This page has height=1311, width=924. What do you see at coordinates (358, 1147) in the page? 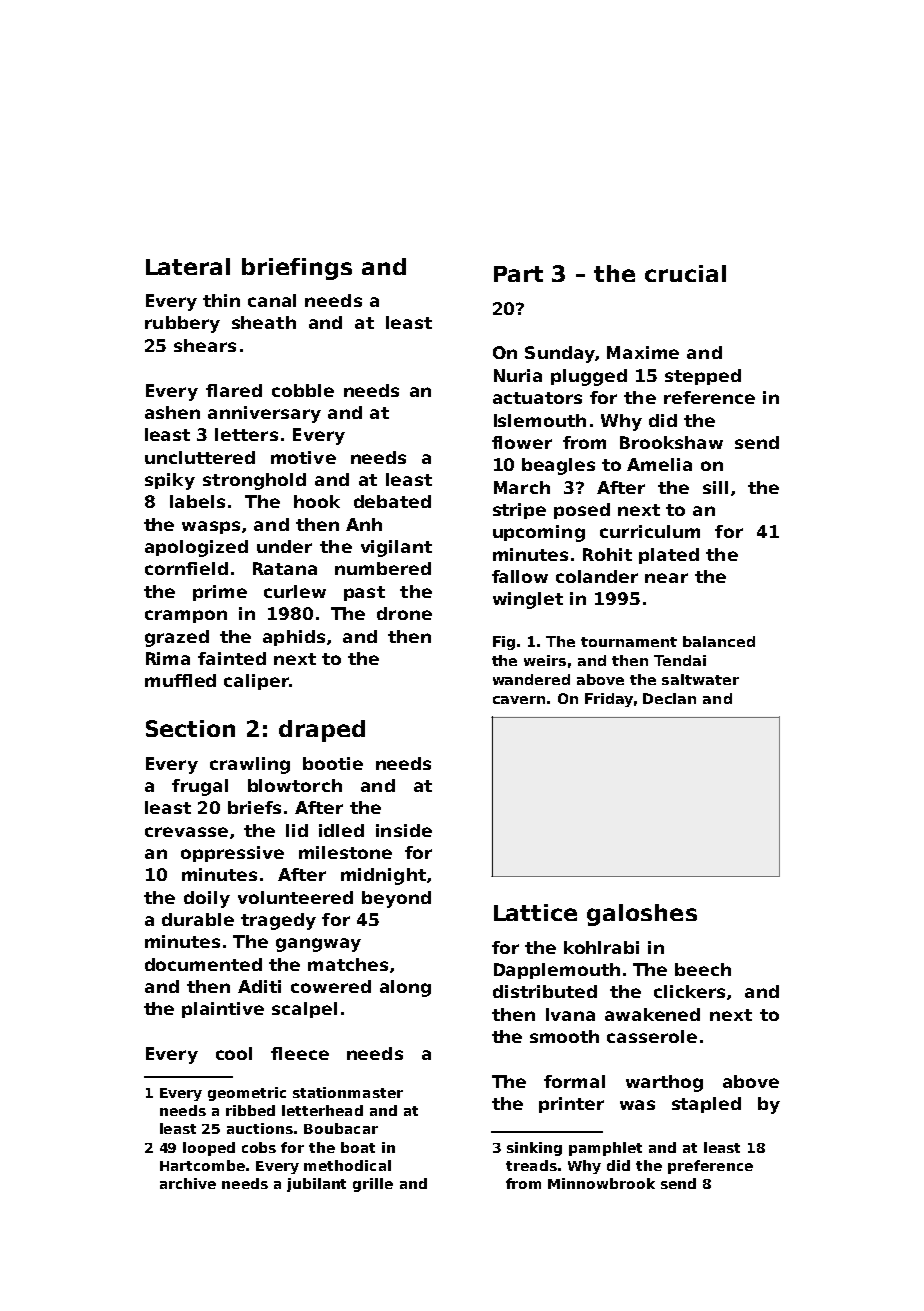
I see `boat` at bounding box center [358, 1147].
